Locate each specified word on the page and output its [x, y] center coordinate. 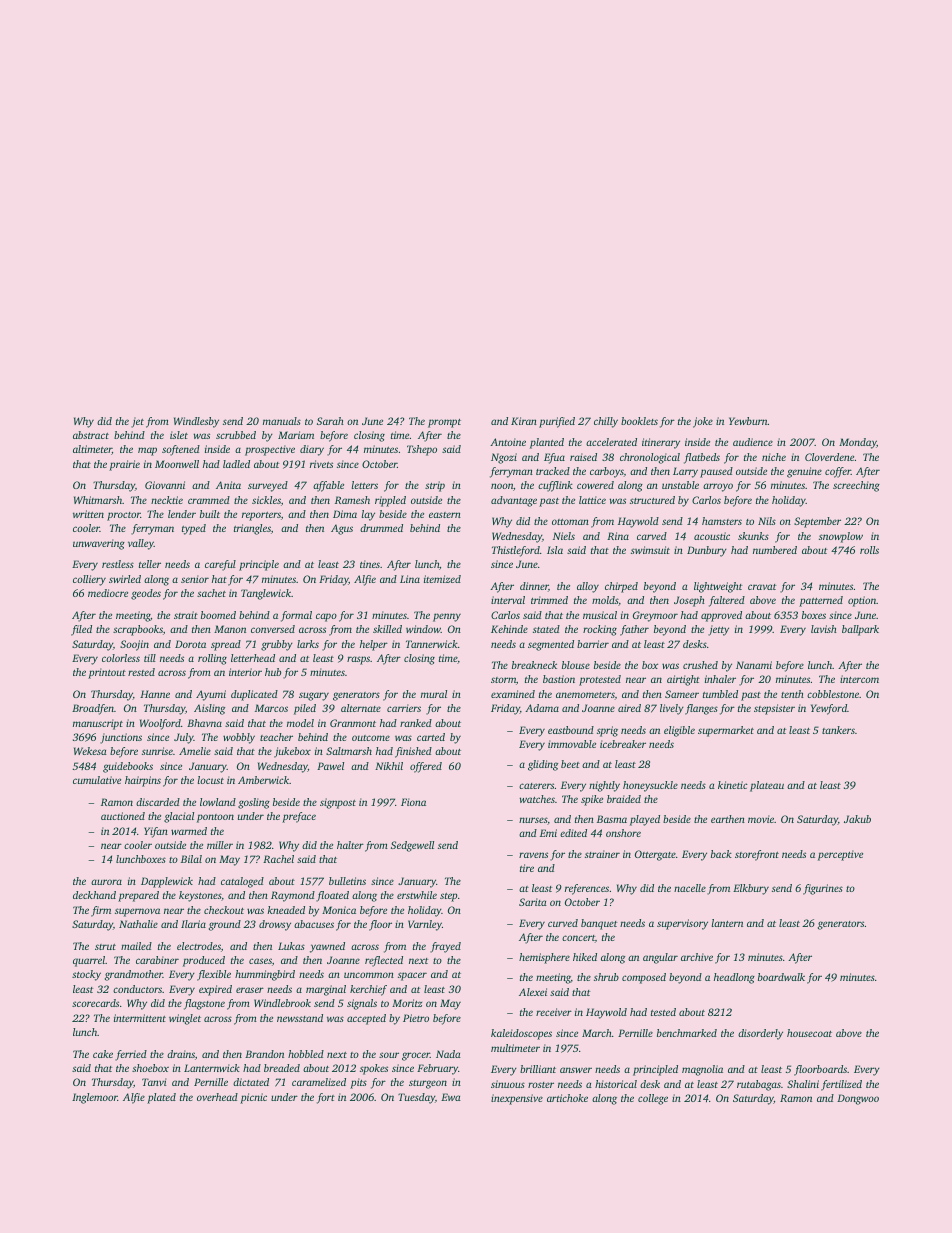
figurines [823, 889]
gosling [254, 803]
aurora [106, 882]
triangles [252, 529]
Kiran [524, 421]
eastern [445, 515]
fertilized [841, 1085]
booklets [639, 421]
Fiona [413, 802]
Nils [767, 521]
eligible [679, 731]
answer [576, 1070]
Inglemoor [95, 1098]
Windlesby [196, 422]
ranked [416, 723]
